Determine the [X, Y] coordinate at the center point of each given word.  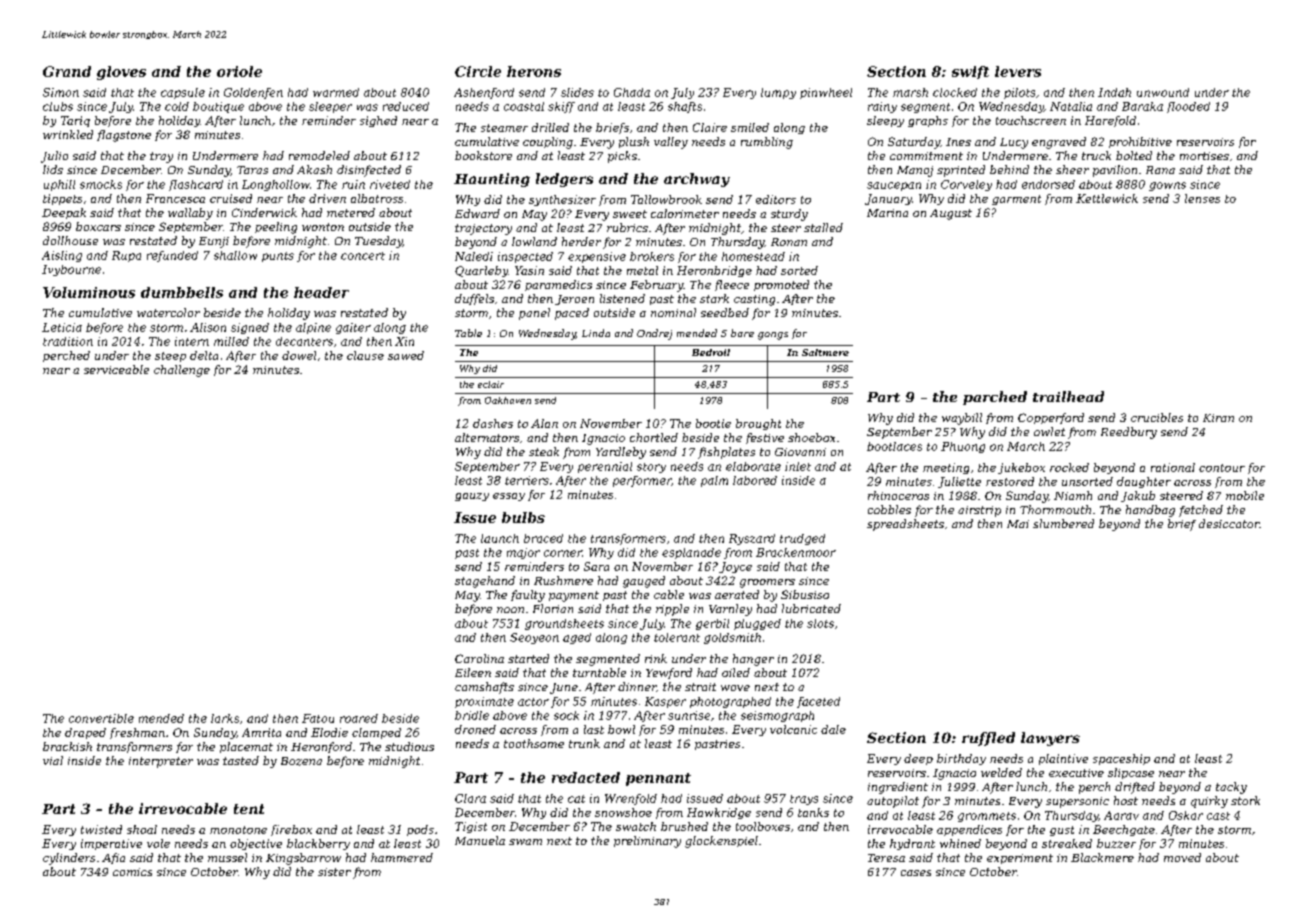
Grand [67, 71]
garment [1016, 200]
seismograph [777, 716]
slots [820, 623]
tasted [241, 760]
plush [634, 142]
